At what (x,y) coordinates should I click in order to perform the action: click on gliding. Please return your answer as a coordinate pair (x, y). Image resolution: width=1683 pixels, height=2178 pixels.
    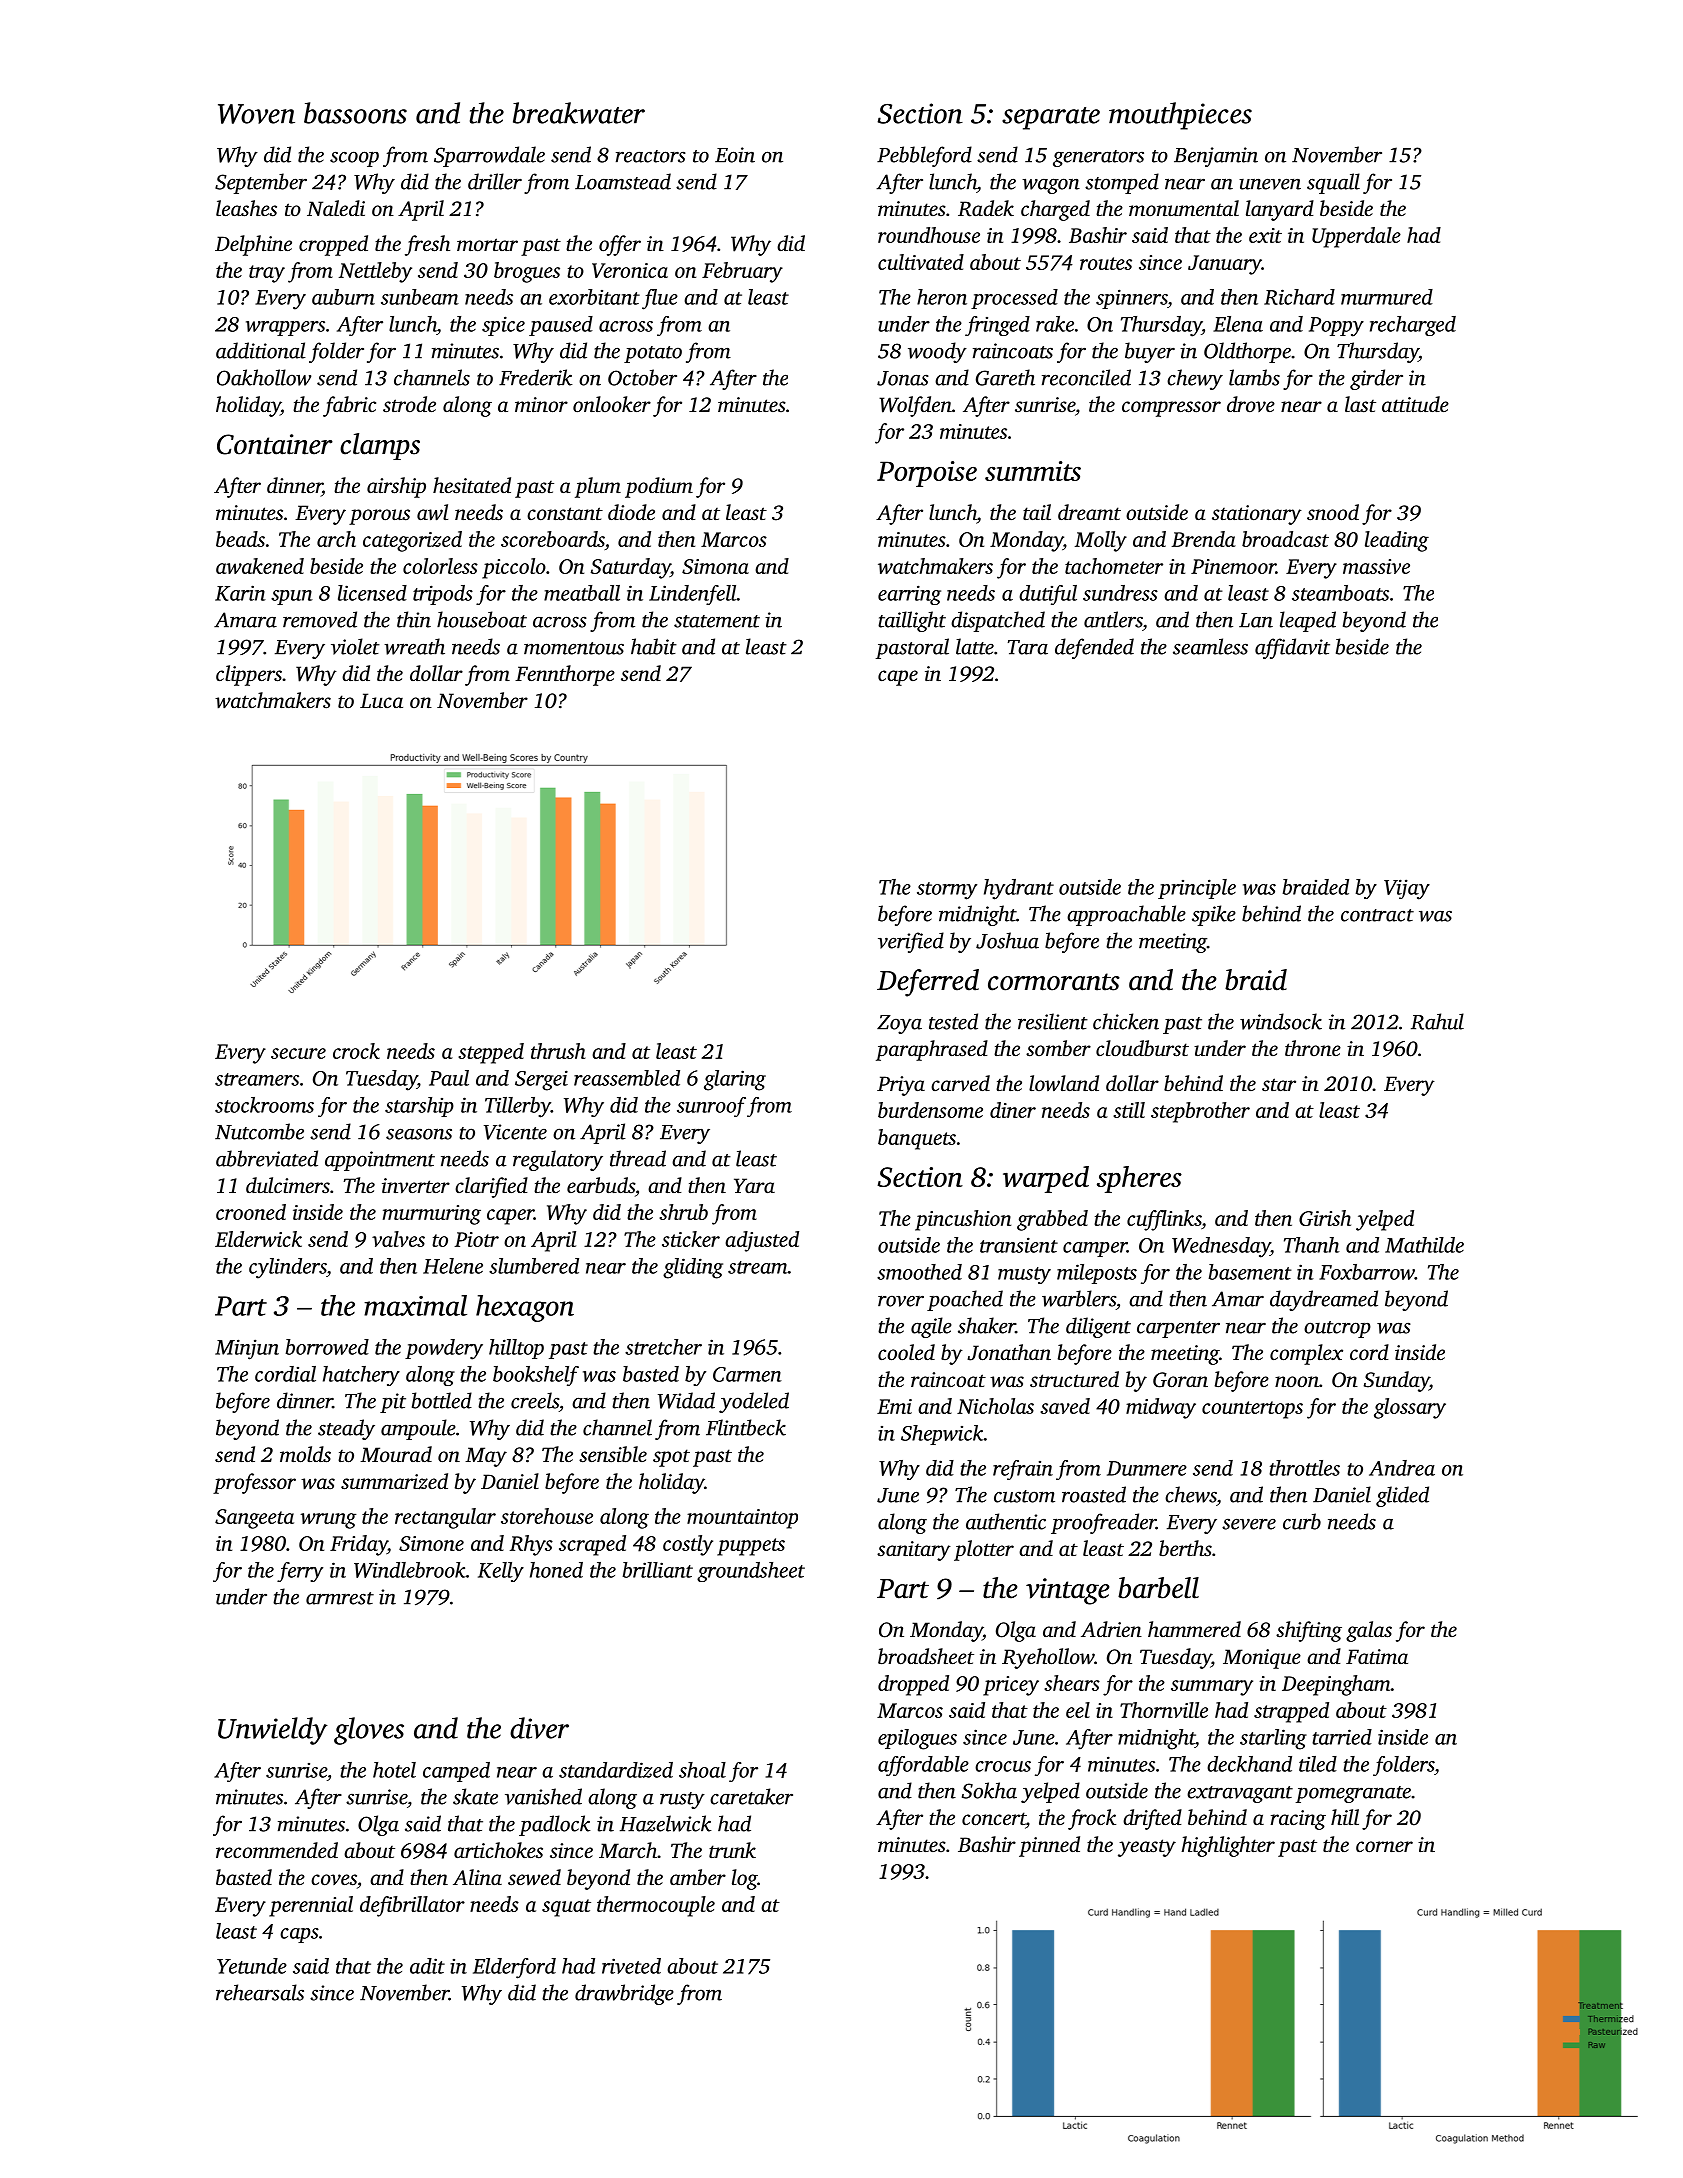
    Looking at the image, I should click on (693, 1268).
